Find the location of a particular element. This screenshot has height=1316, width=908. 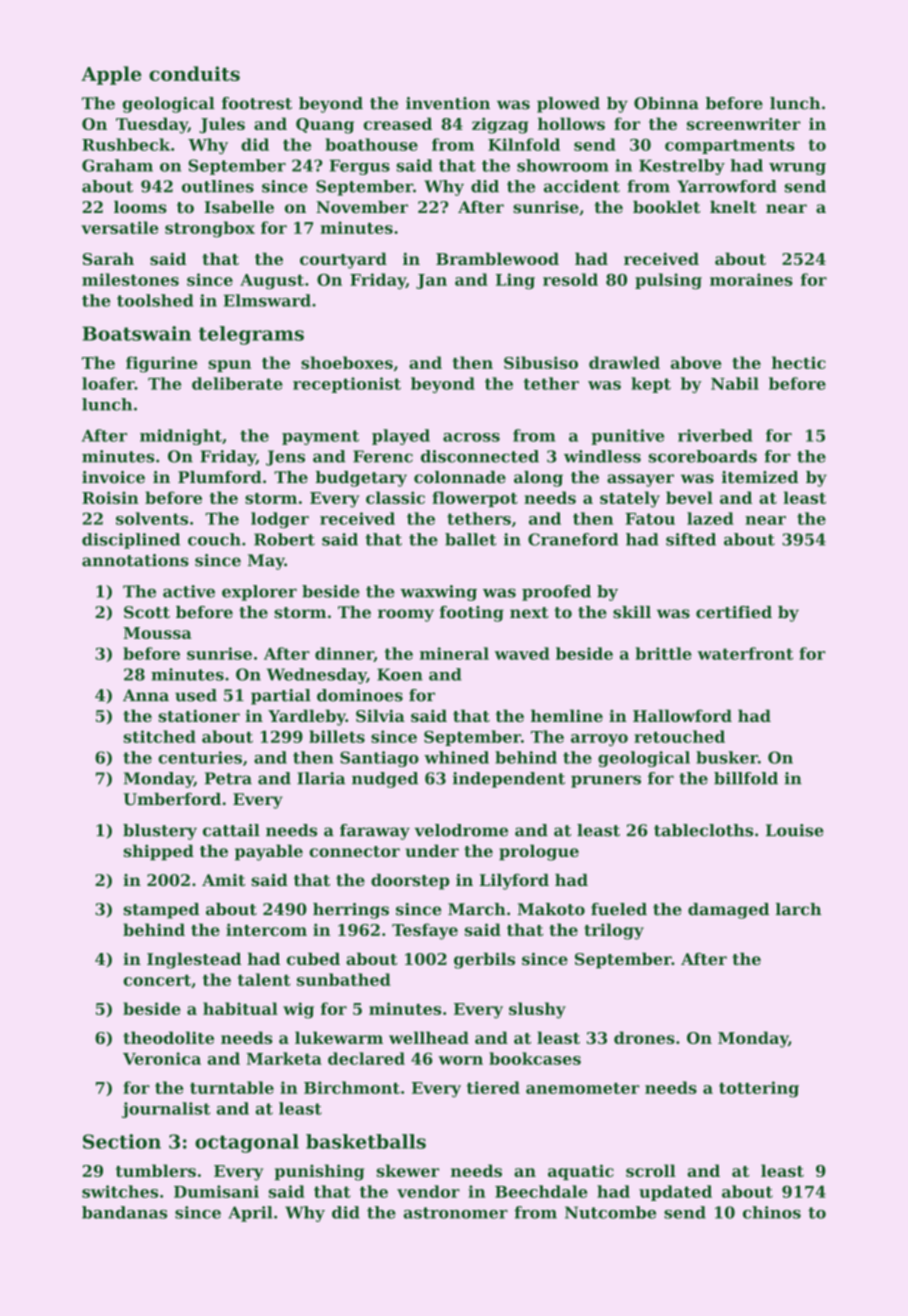

anemometer is located at coordinates (582, 1088).
